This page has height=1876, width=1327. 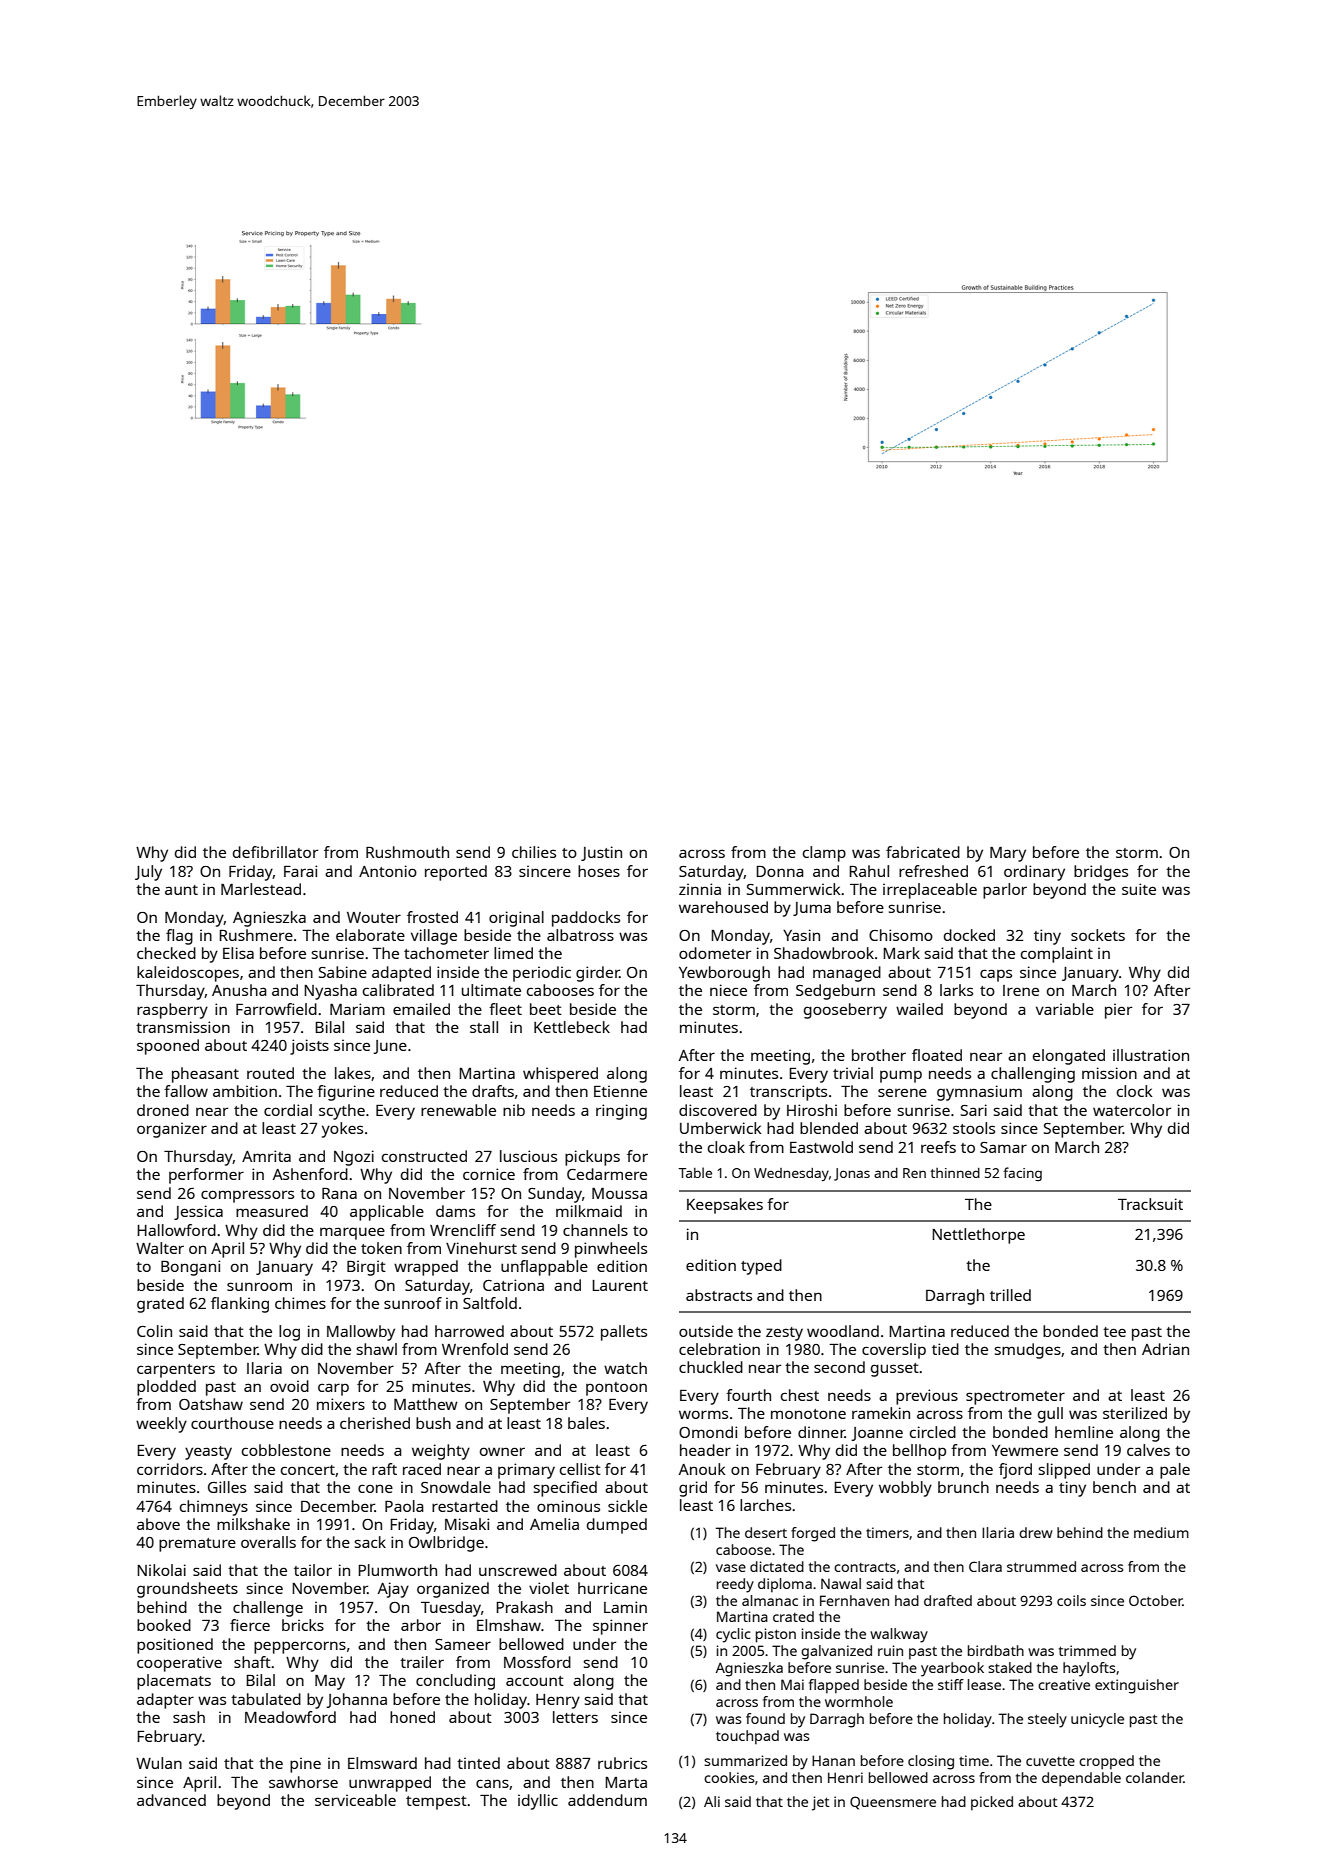 What do you see at coordinates (923, 852) in the page?
I see `fabricated` at bounding box center [923, 852].
